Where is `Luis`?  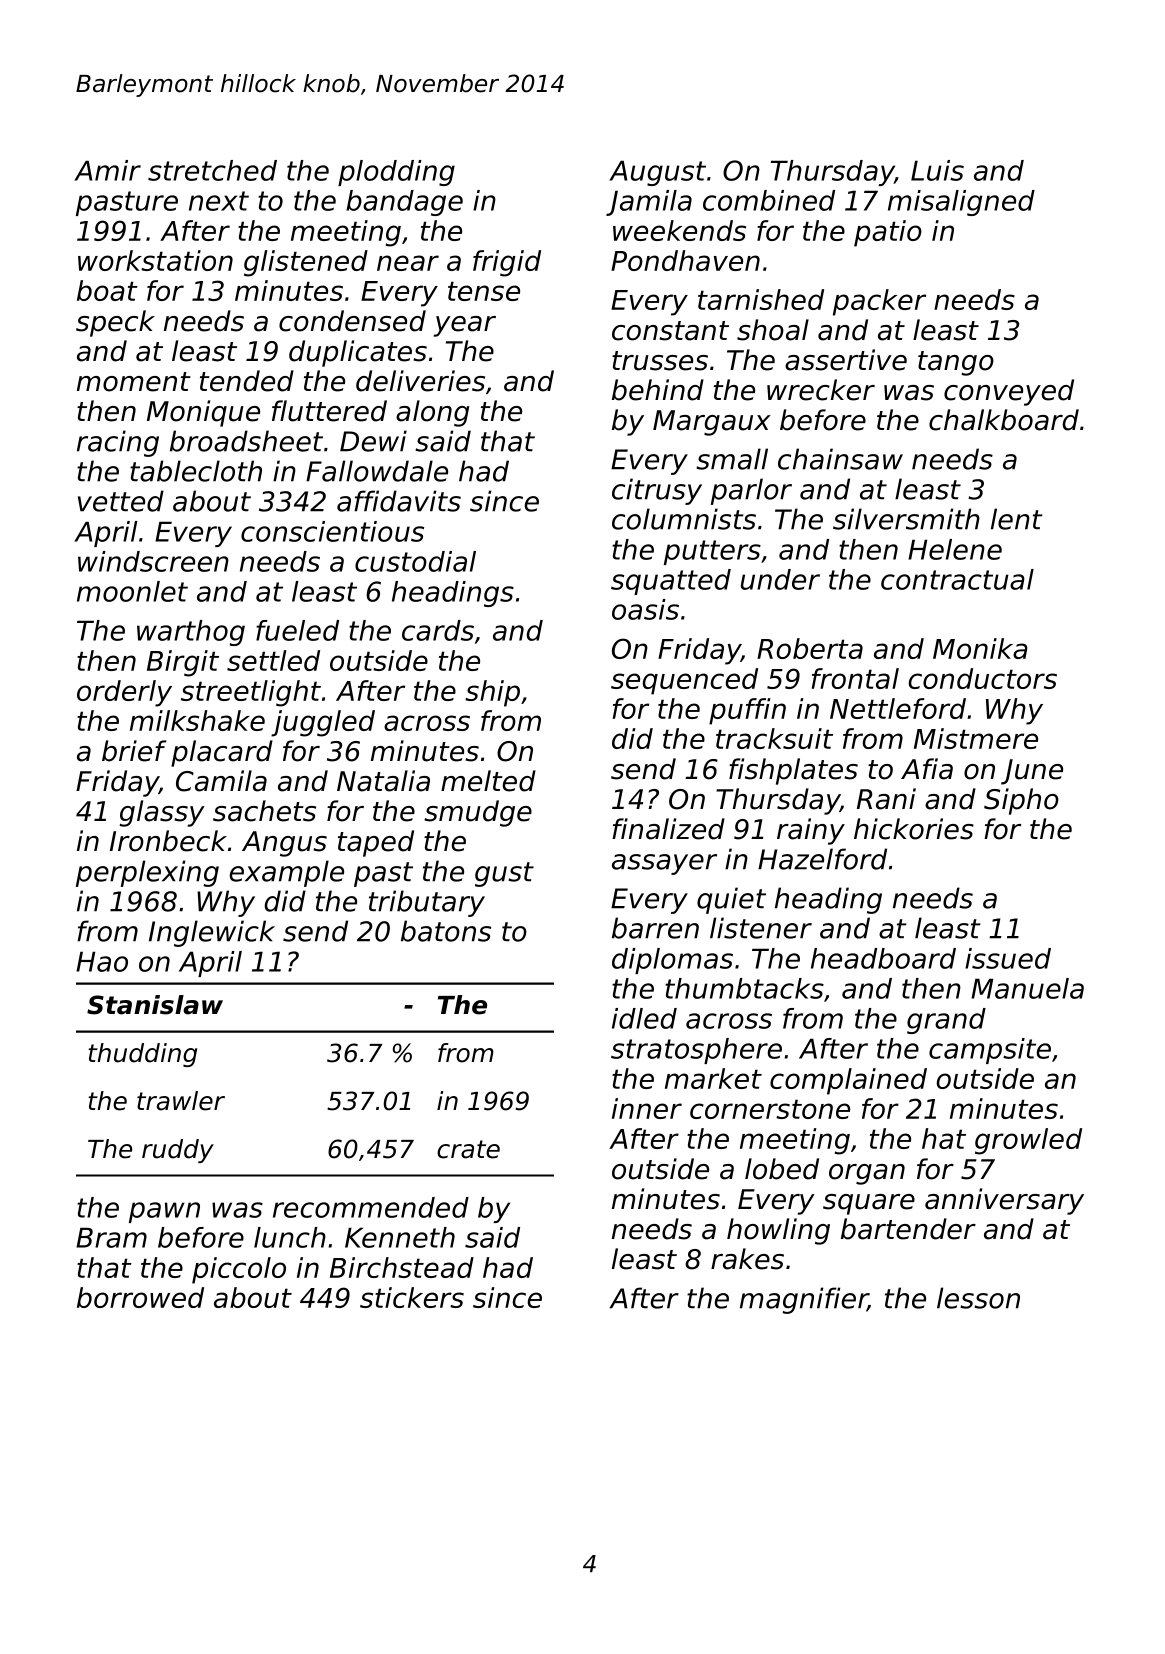
Luis is located at coordinates (937, 170).
